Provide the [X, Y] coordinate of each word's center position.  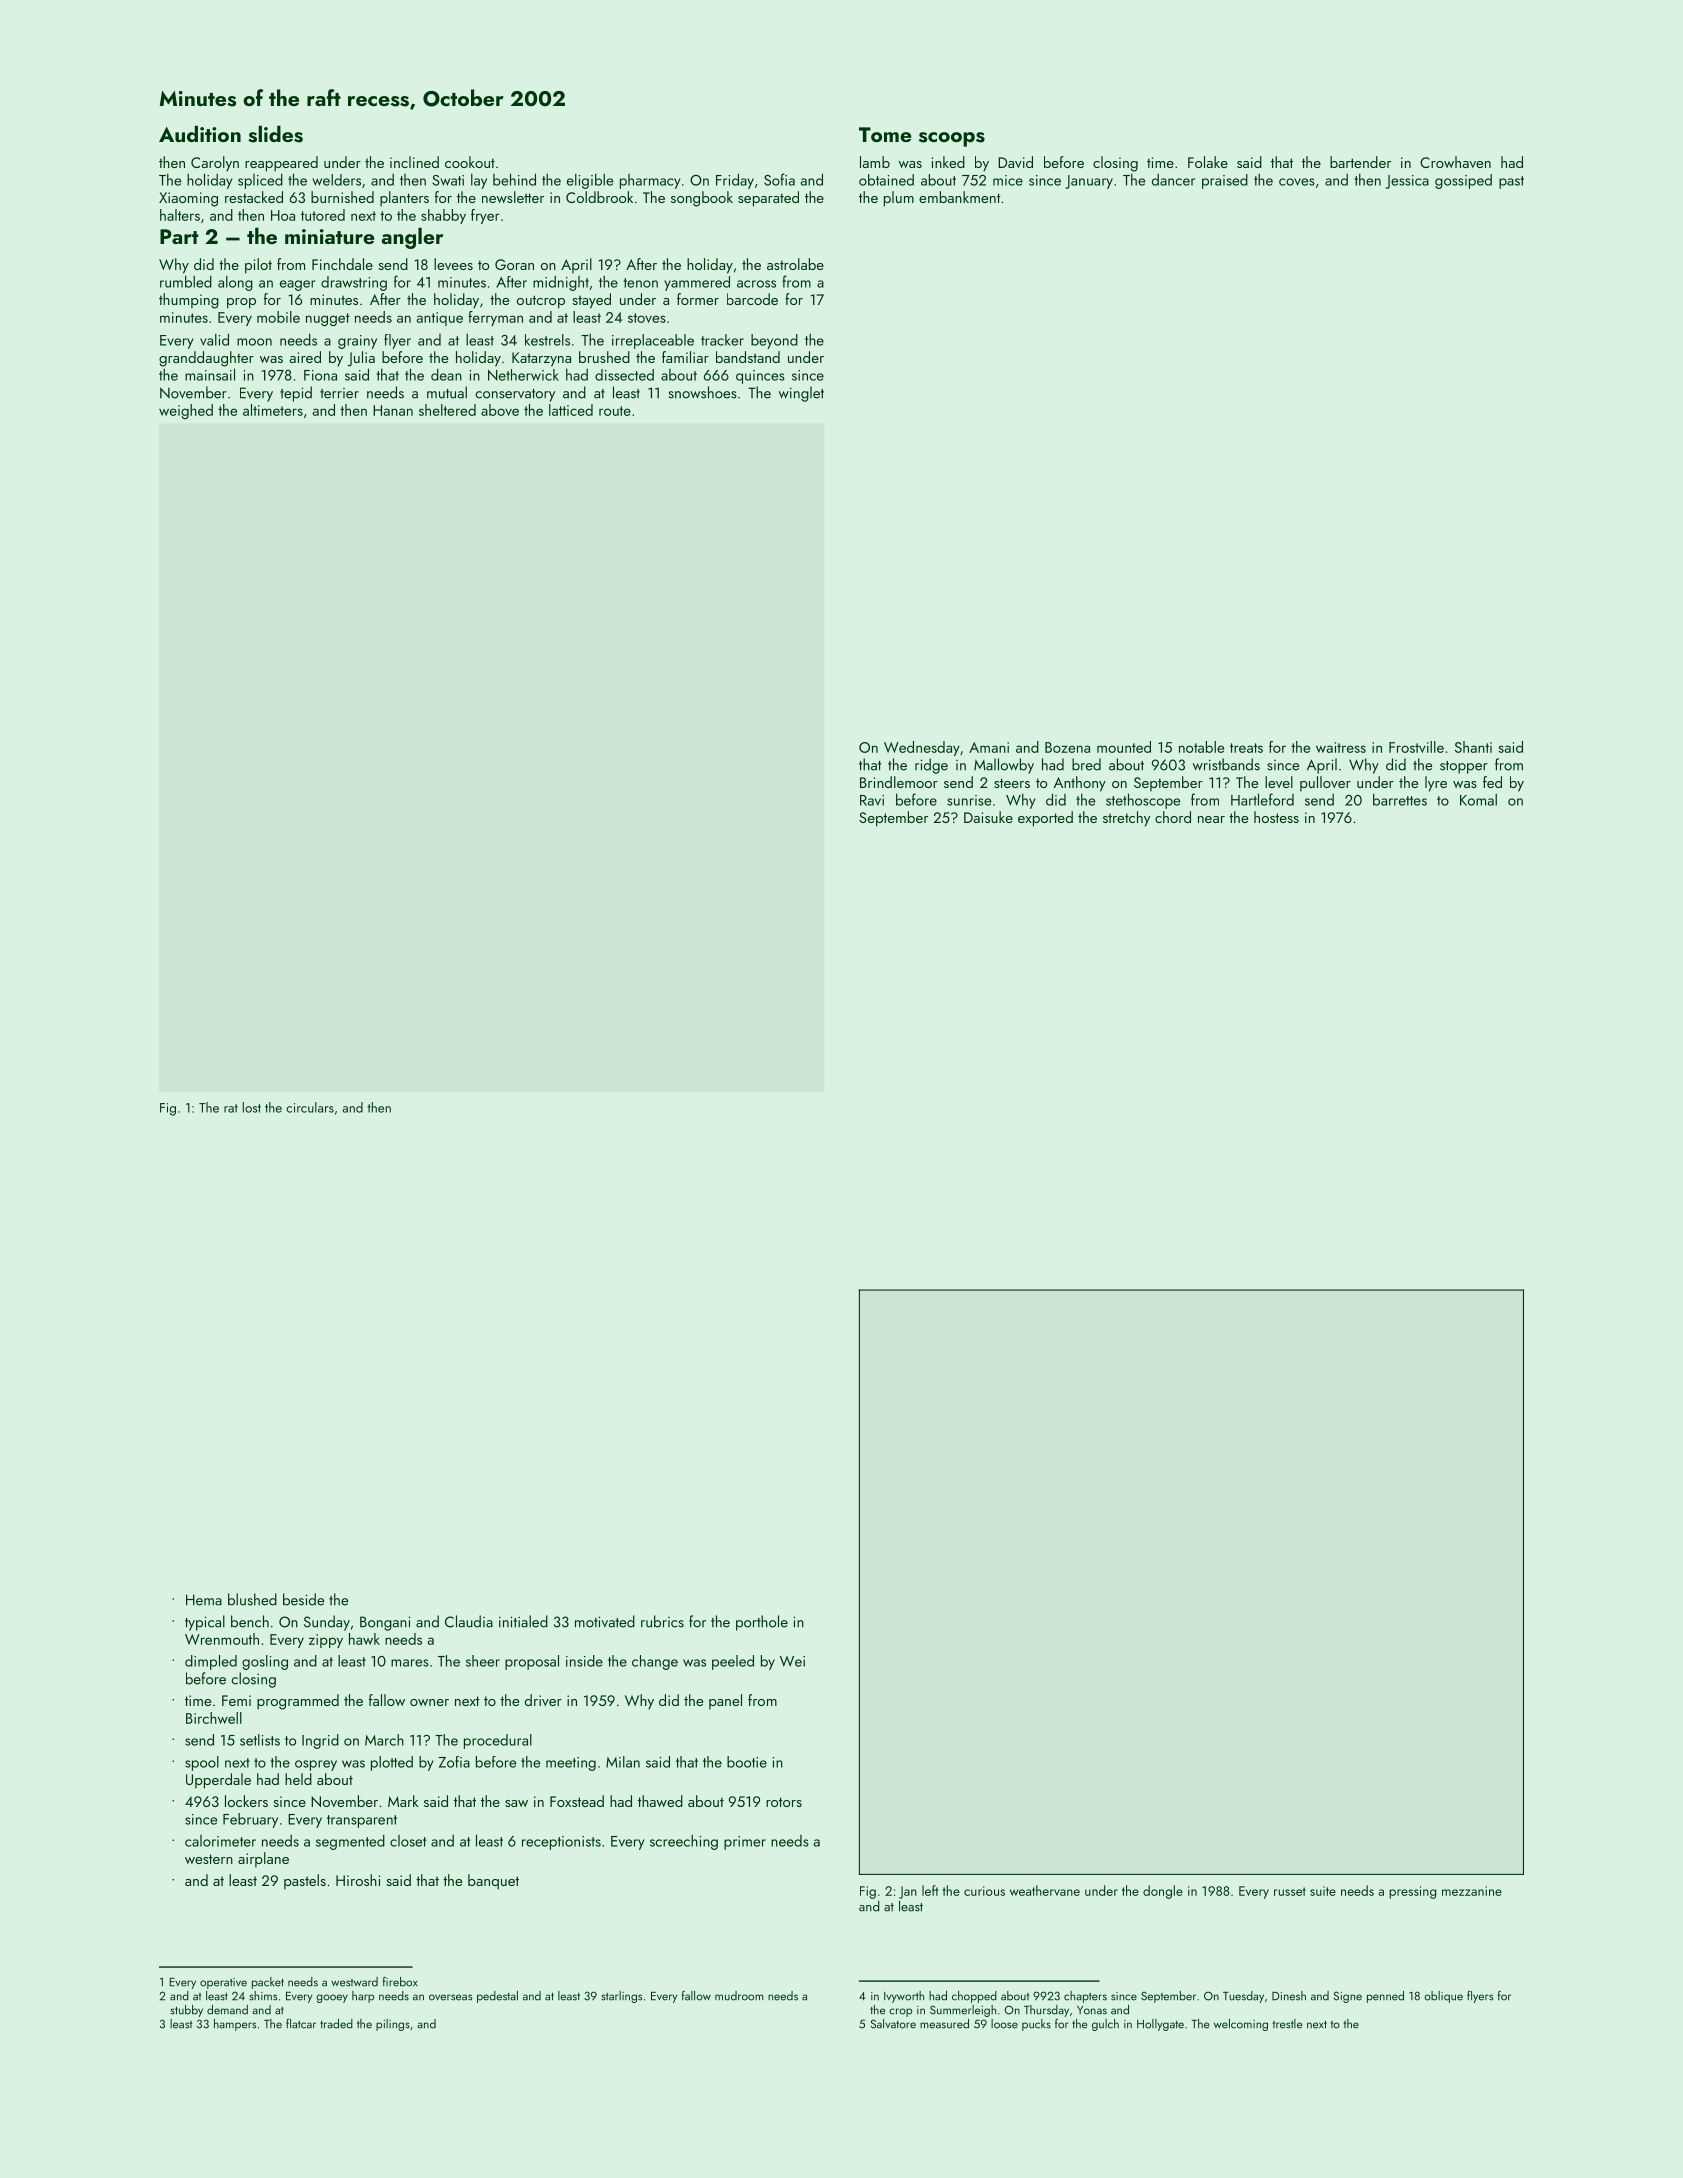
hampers [235, 2025]
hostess [1276, 817]
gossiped [1463, 181]
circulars [310, 1107]
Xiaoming [188, 199]
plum [899, 199]
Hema [204, 1600]
